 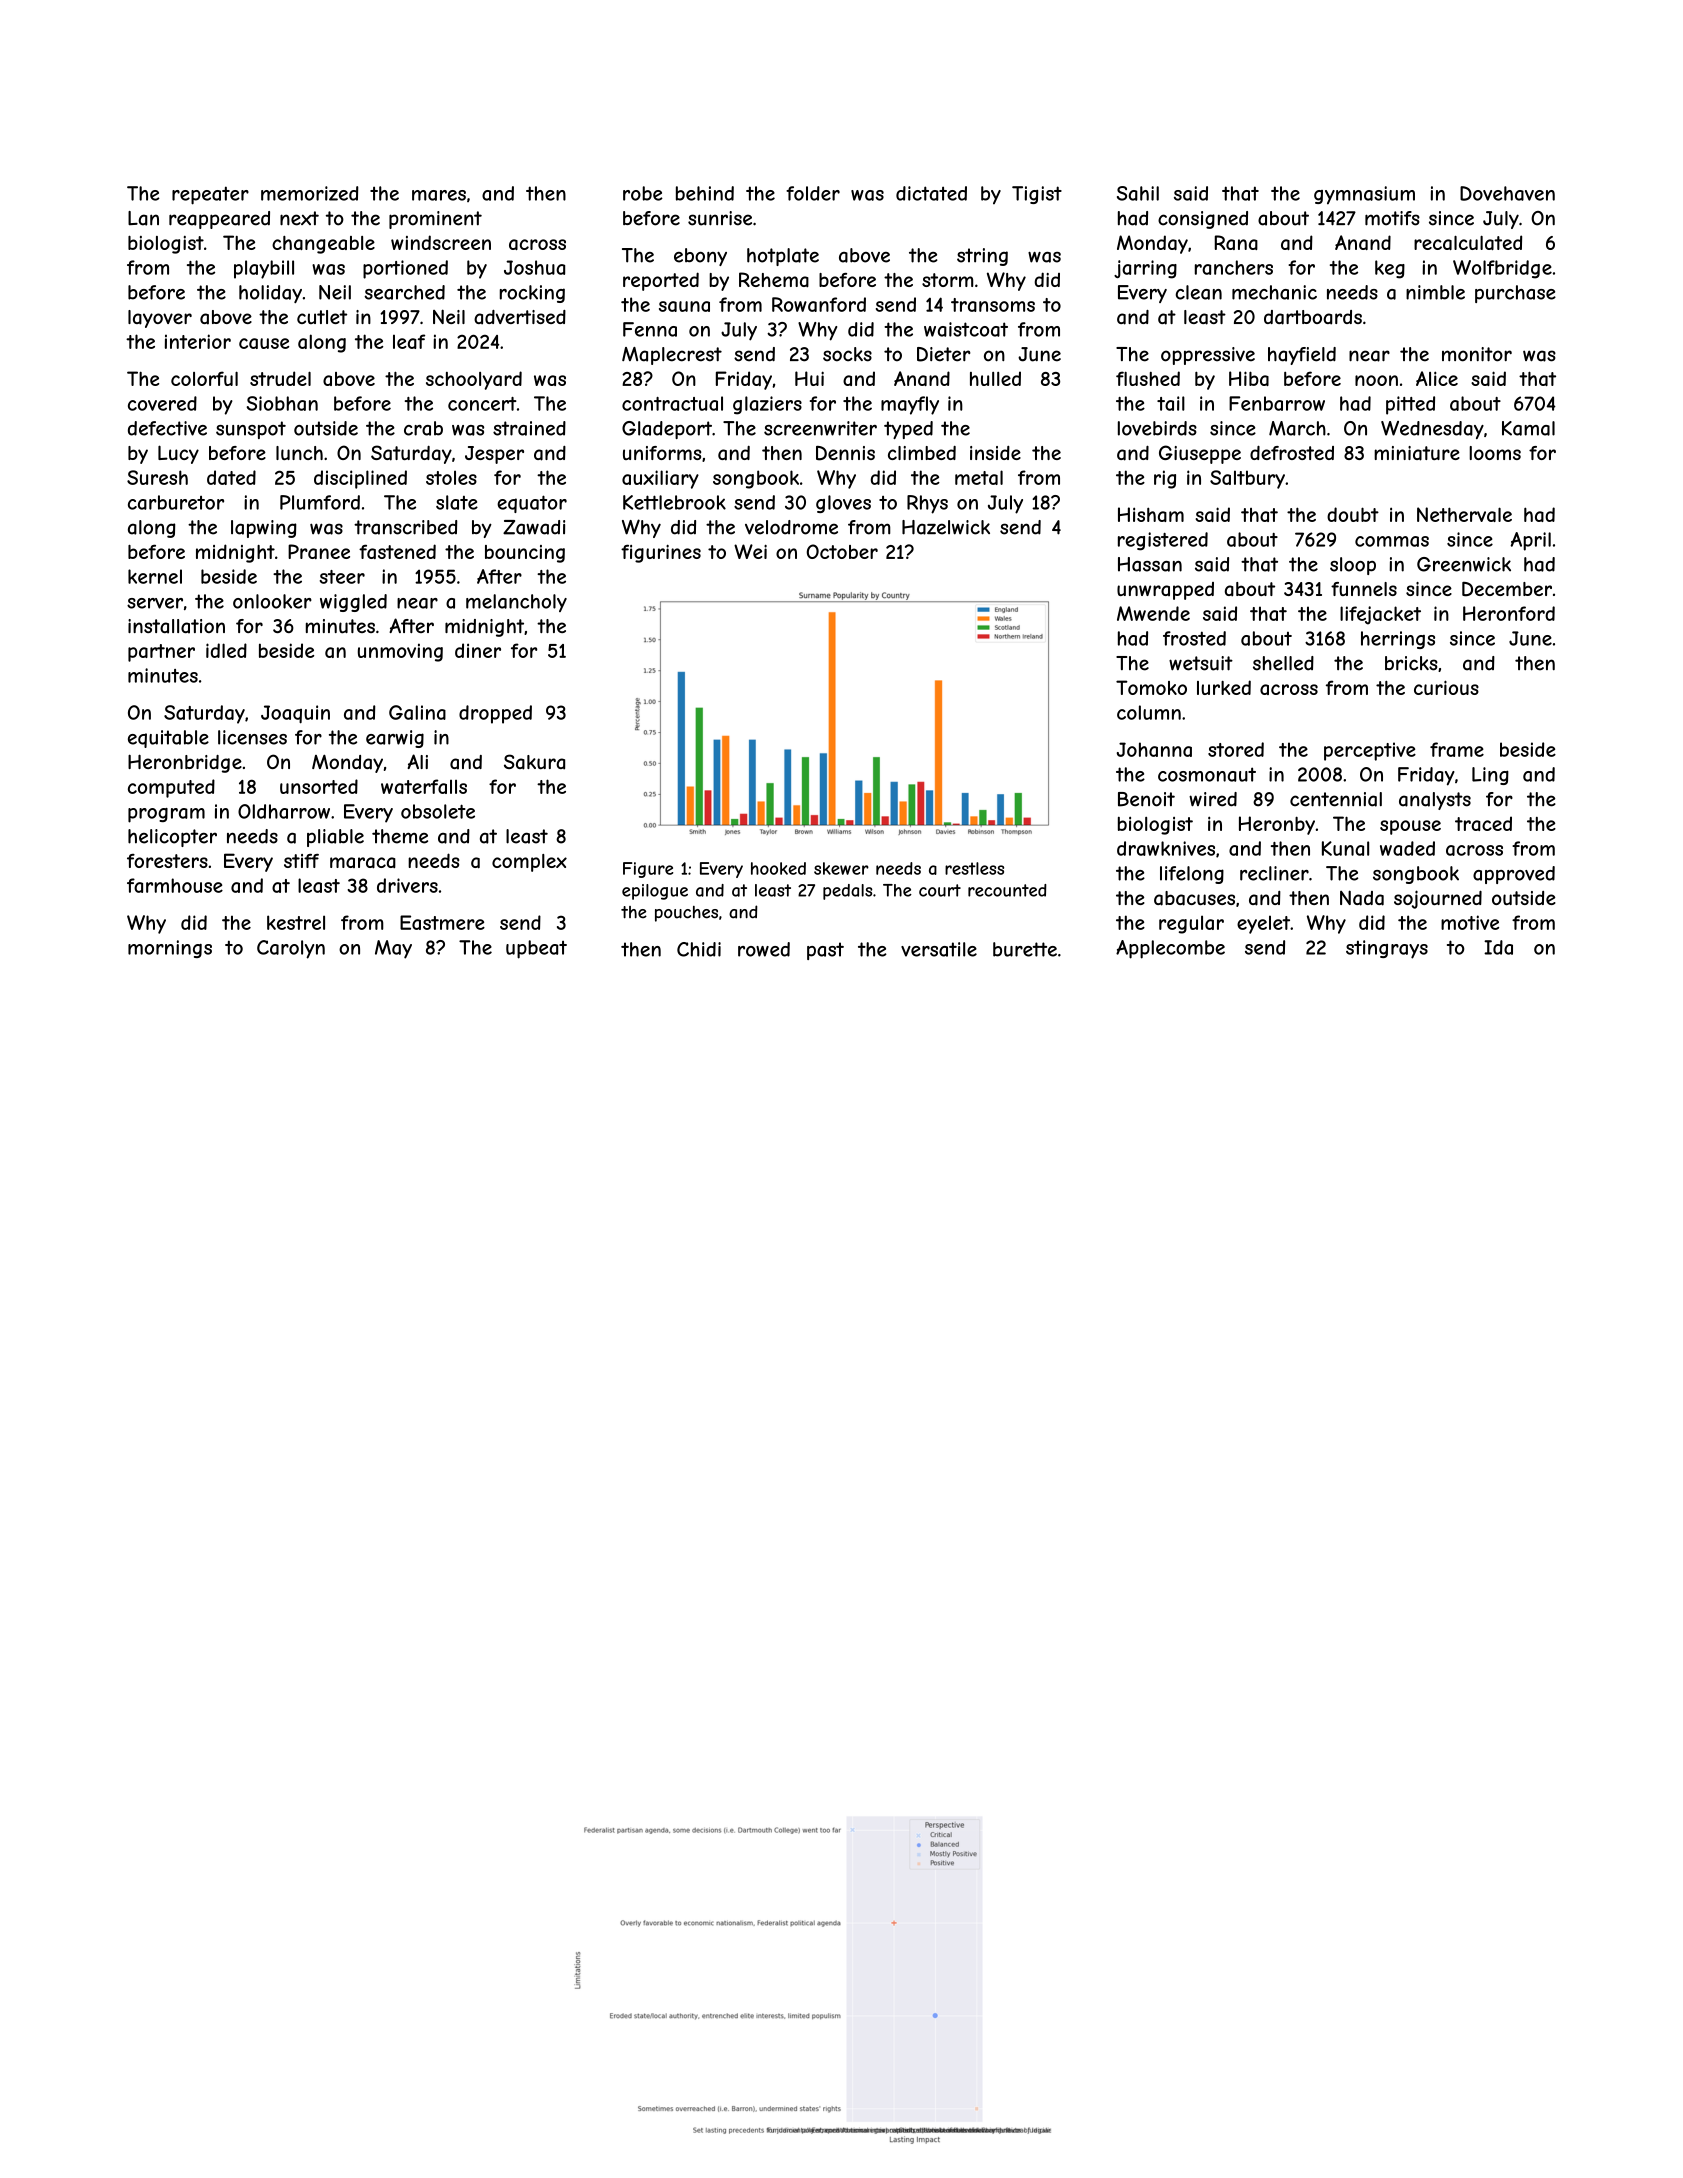 What do you see at coordinates (1507, 193) in the screenshot?
I see `Dovehaven` at bounding box center [1507, 193].
